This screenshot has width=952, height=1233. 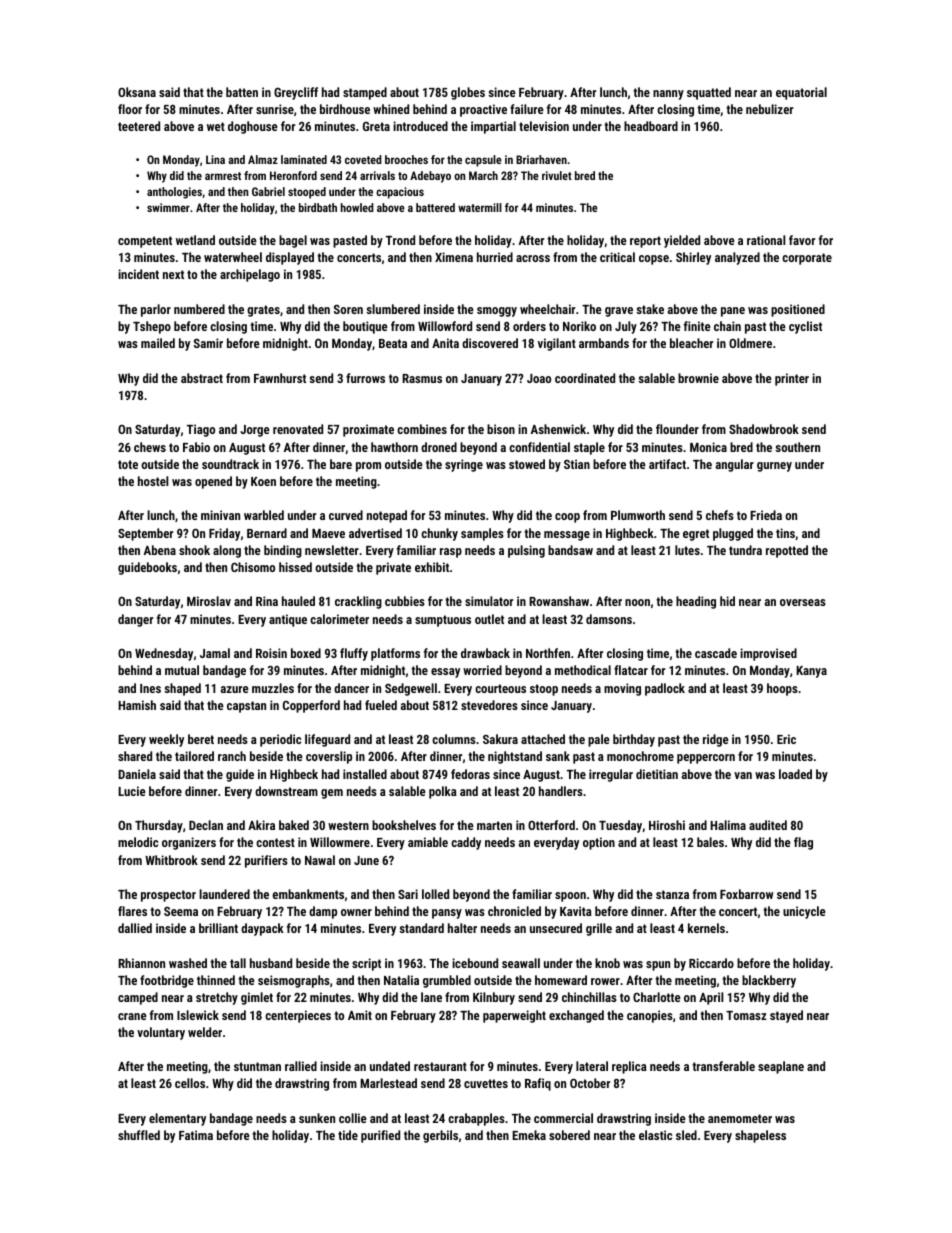 What do you see at coordinates (489, 619) in the screenshot?
I see `outlet` at bounding box center [489, 619].
